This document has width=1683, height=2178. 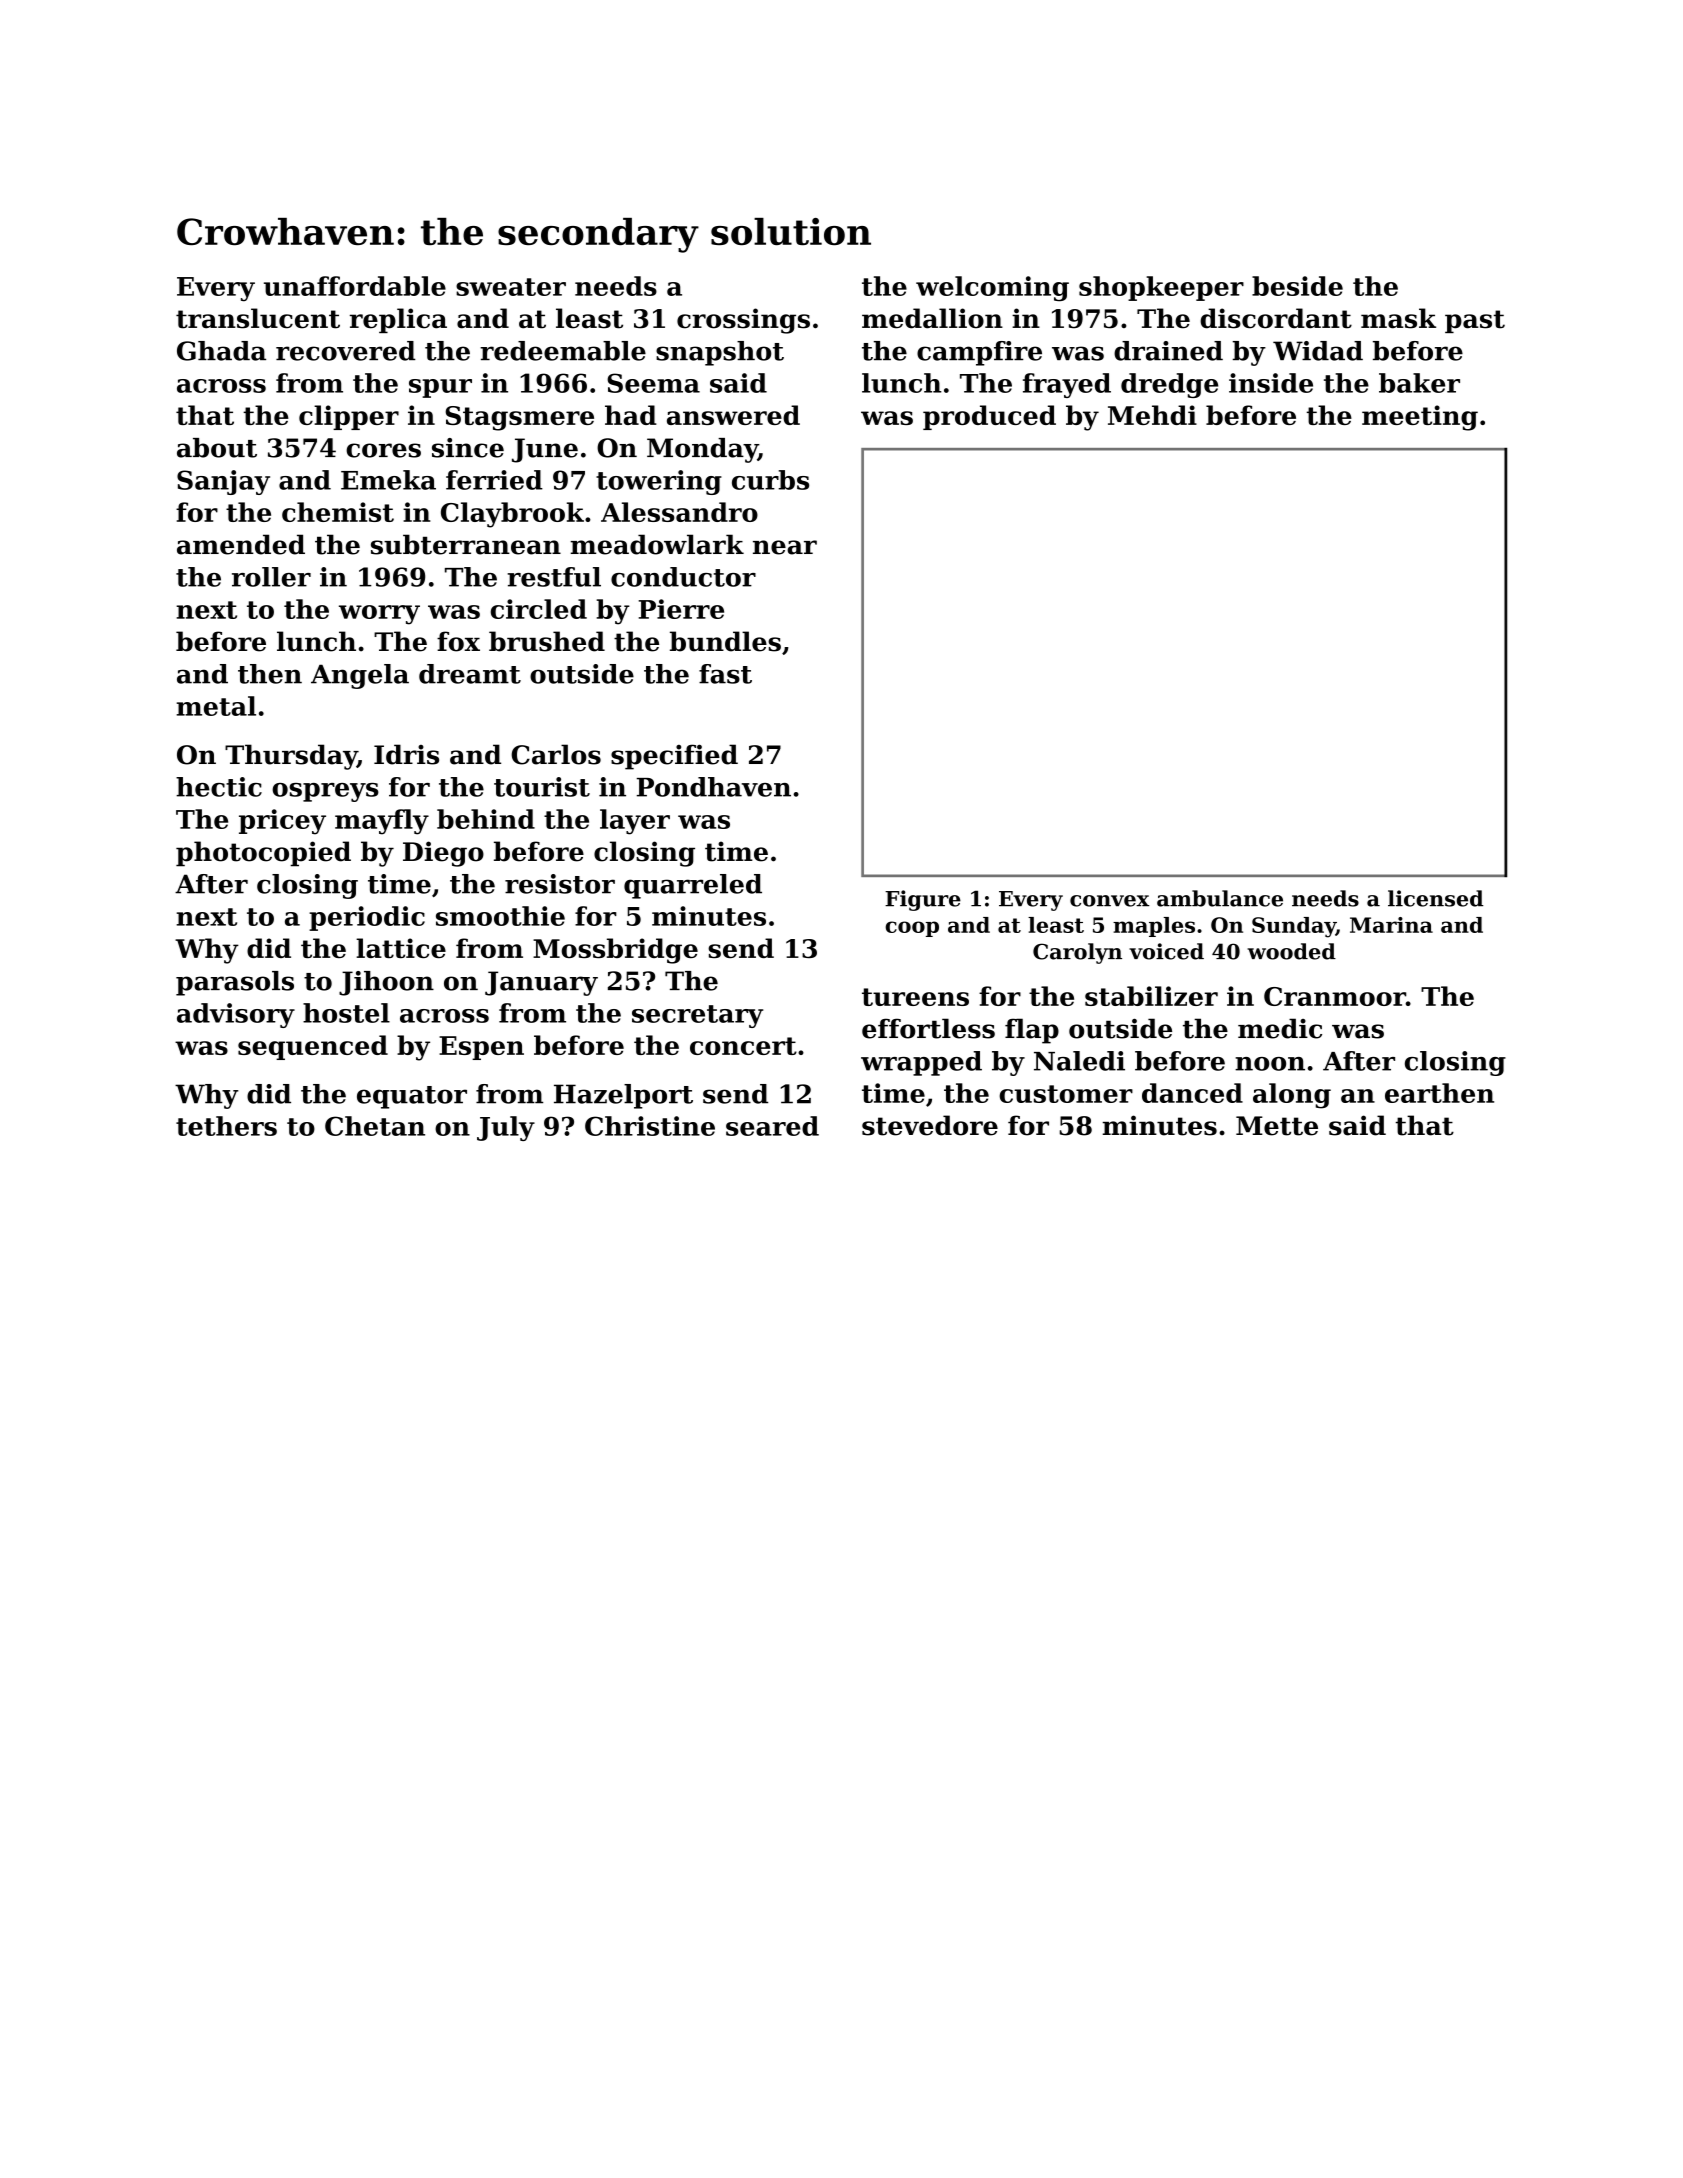 I want to click on Diego, so click(x=443, y=854).
